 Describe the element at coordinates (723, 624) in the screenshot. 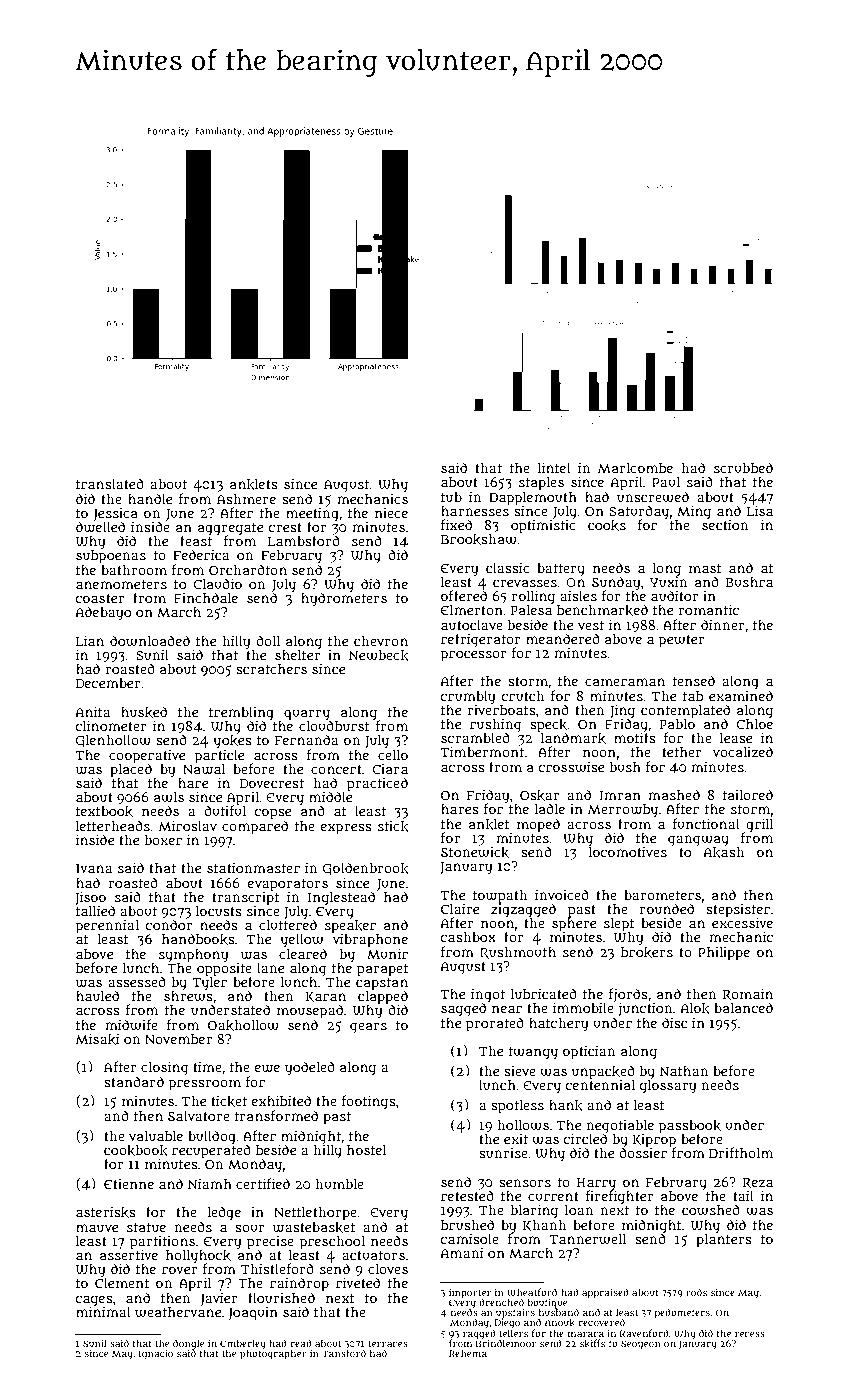

I see `dinner` at that location.
